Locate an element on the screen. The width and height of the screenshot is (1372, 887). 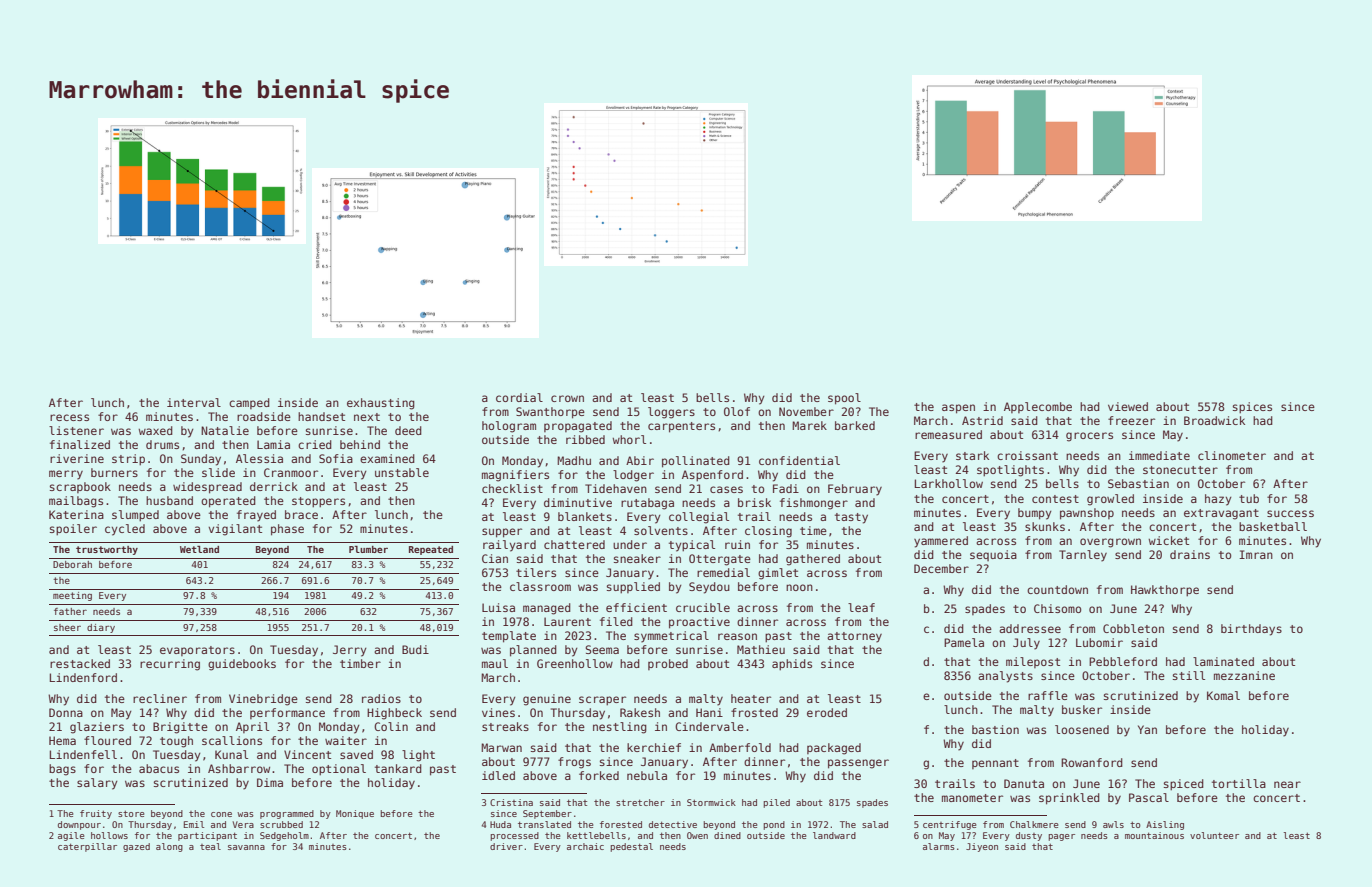
tub is located at coordinates (1249, 498).
